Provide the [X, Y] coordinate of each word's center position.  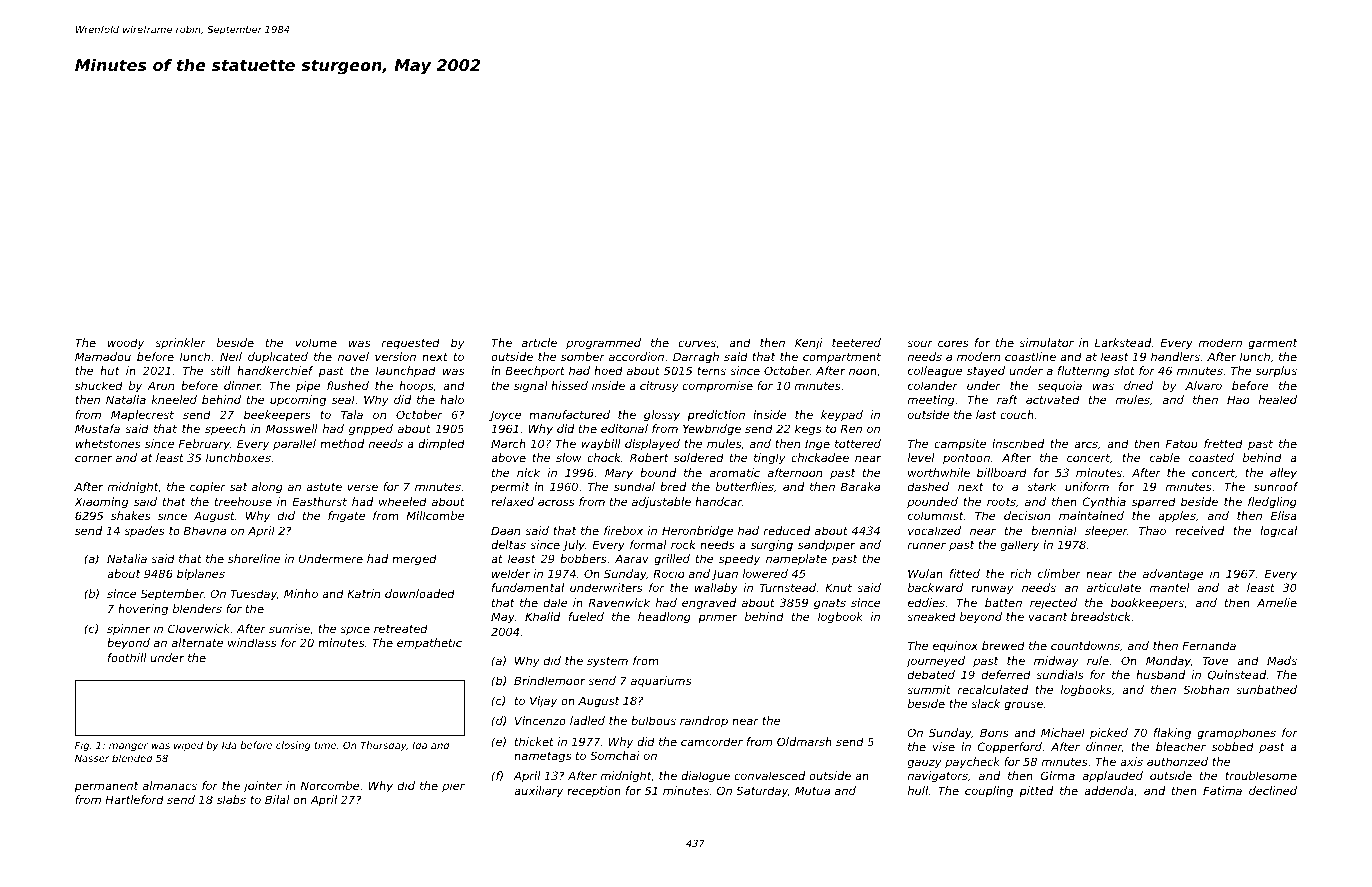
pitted [1036, 791]
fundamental [528, 587]
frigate [346, 517]
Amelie [1277, 602]
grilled [672, 560]
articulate [1114, 587]
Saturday [762, 792]
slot [1124, 370]
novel [353, 356]
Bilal [277, 799]
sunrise [289, 628]
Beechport [535, 372]
